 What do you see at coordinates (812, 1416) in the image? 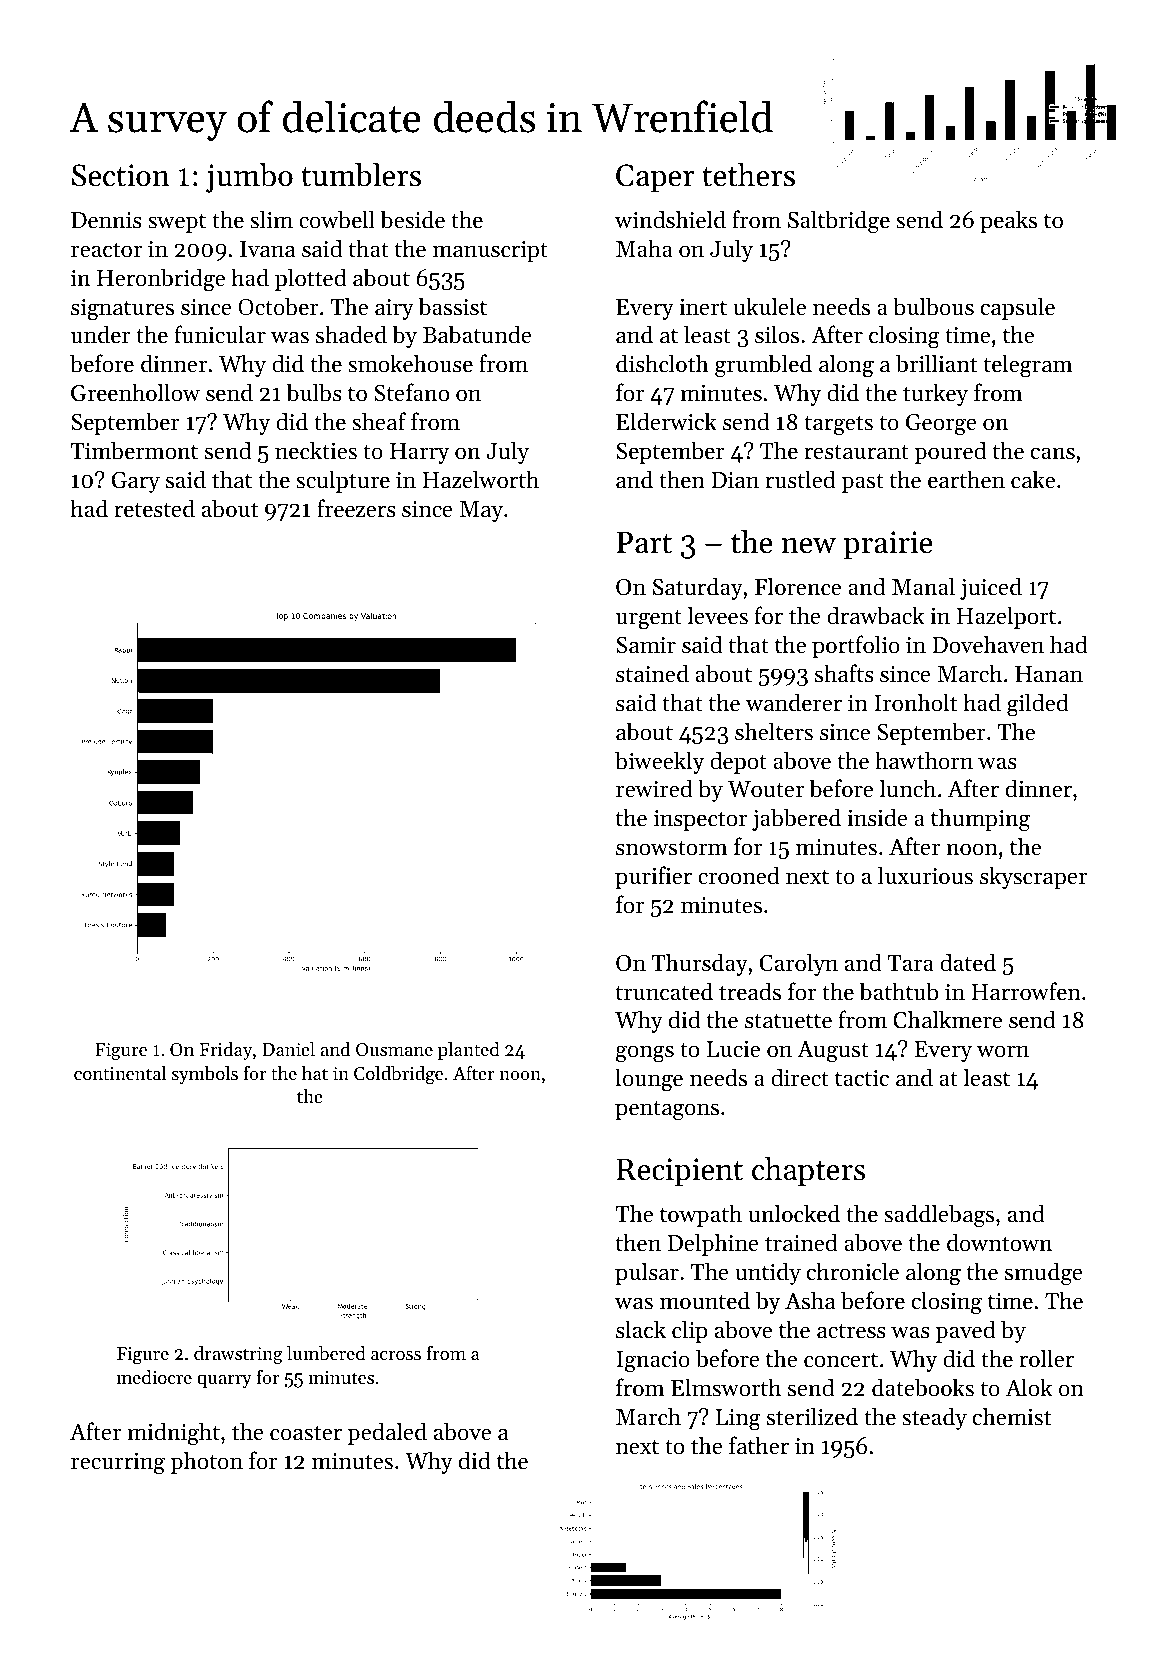
I see `sterilized` at bounding box center [812, 1416].
